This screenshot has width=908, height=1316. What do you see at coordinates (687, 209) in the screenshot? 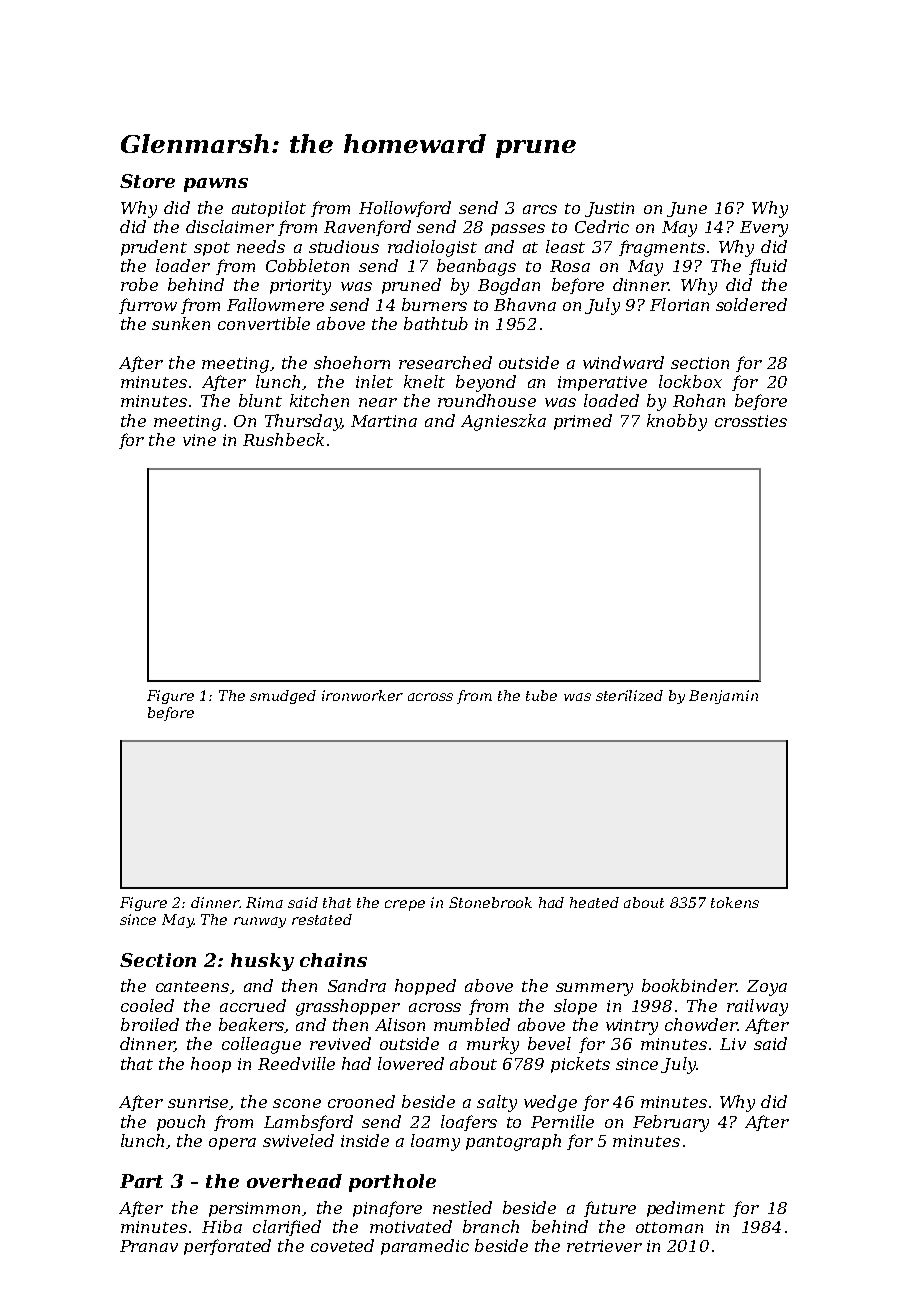
I see `June` at bounding box center [687, 209].
